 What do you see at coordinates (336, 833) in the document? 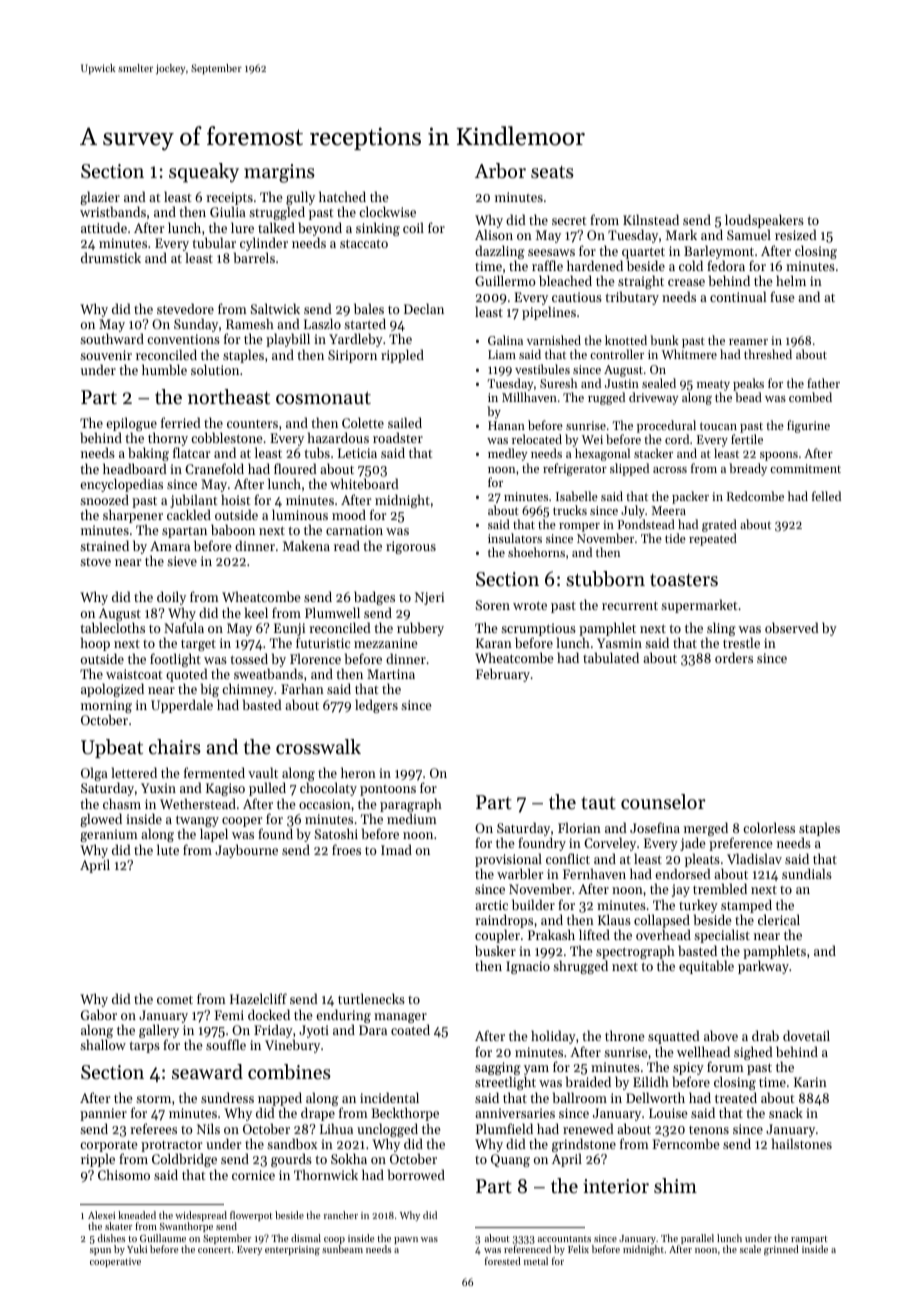
I see `Satoshi` at bounding box center [336, 833].
